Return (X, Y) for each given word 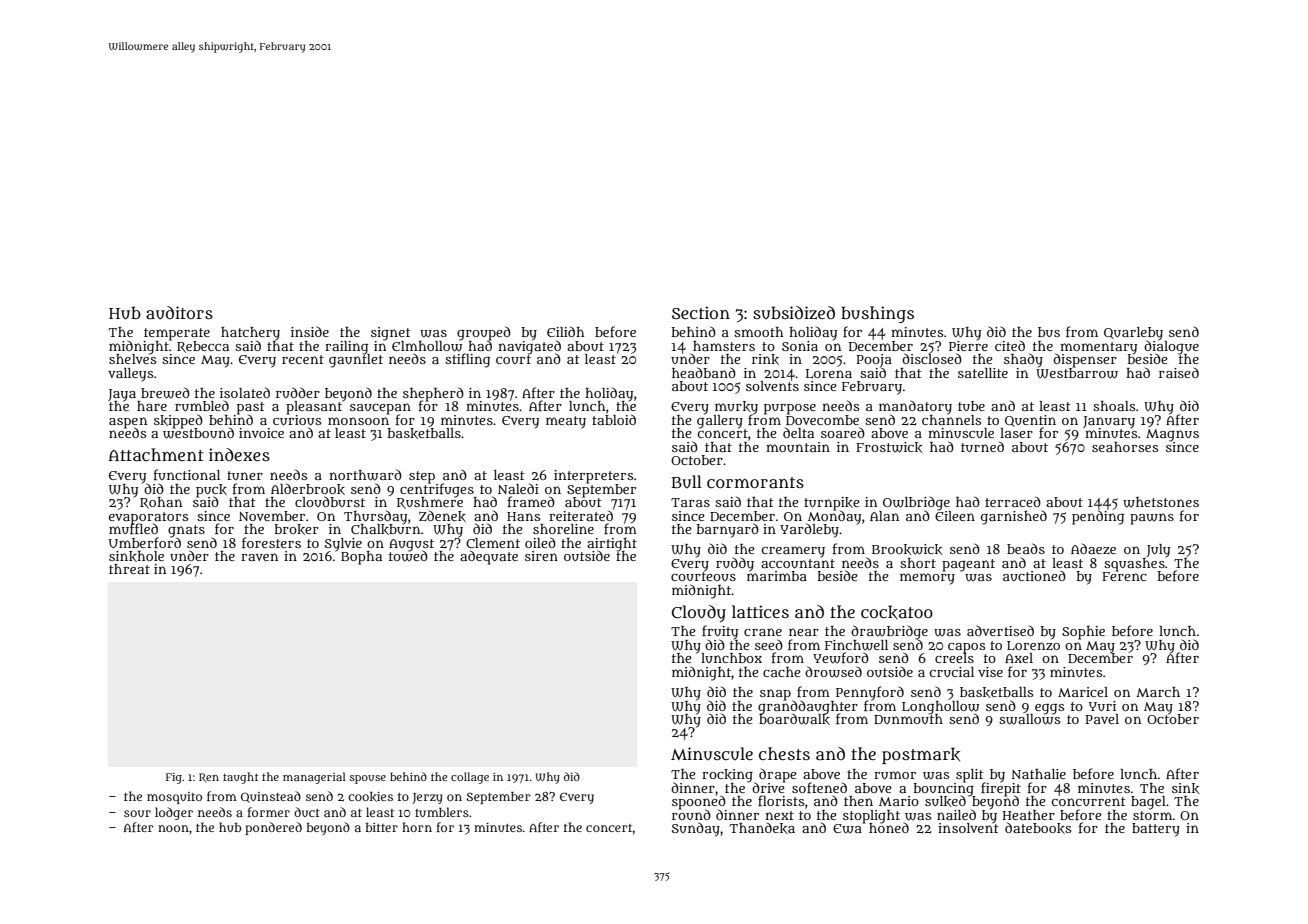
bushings (877, 314)
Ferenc (1124, 576)
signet (391, 334)
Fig (174, 778)
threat (129, 569)
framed (531, 501)
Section (701, 312)
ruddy (735, 564)
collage (470, 778)
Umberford (145, 542)
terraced (1013, 501)
